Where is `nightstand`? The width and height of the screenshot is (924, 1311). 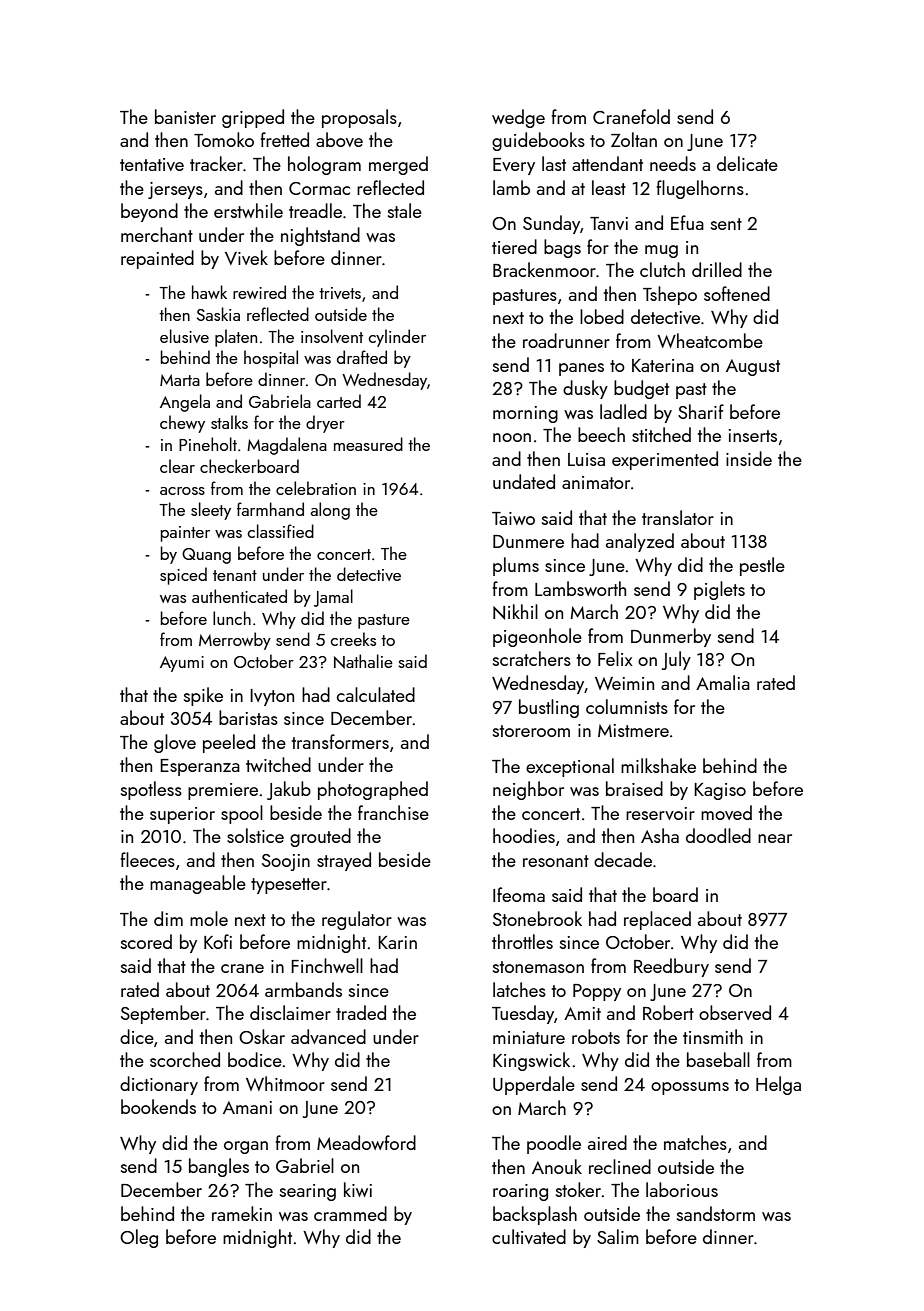 nightstand is located at coordinates (320, 236).
